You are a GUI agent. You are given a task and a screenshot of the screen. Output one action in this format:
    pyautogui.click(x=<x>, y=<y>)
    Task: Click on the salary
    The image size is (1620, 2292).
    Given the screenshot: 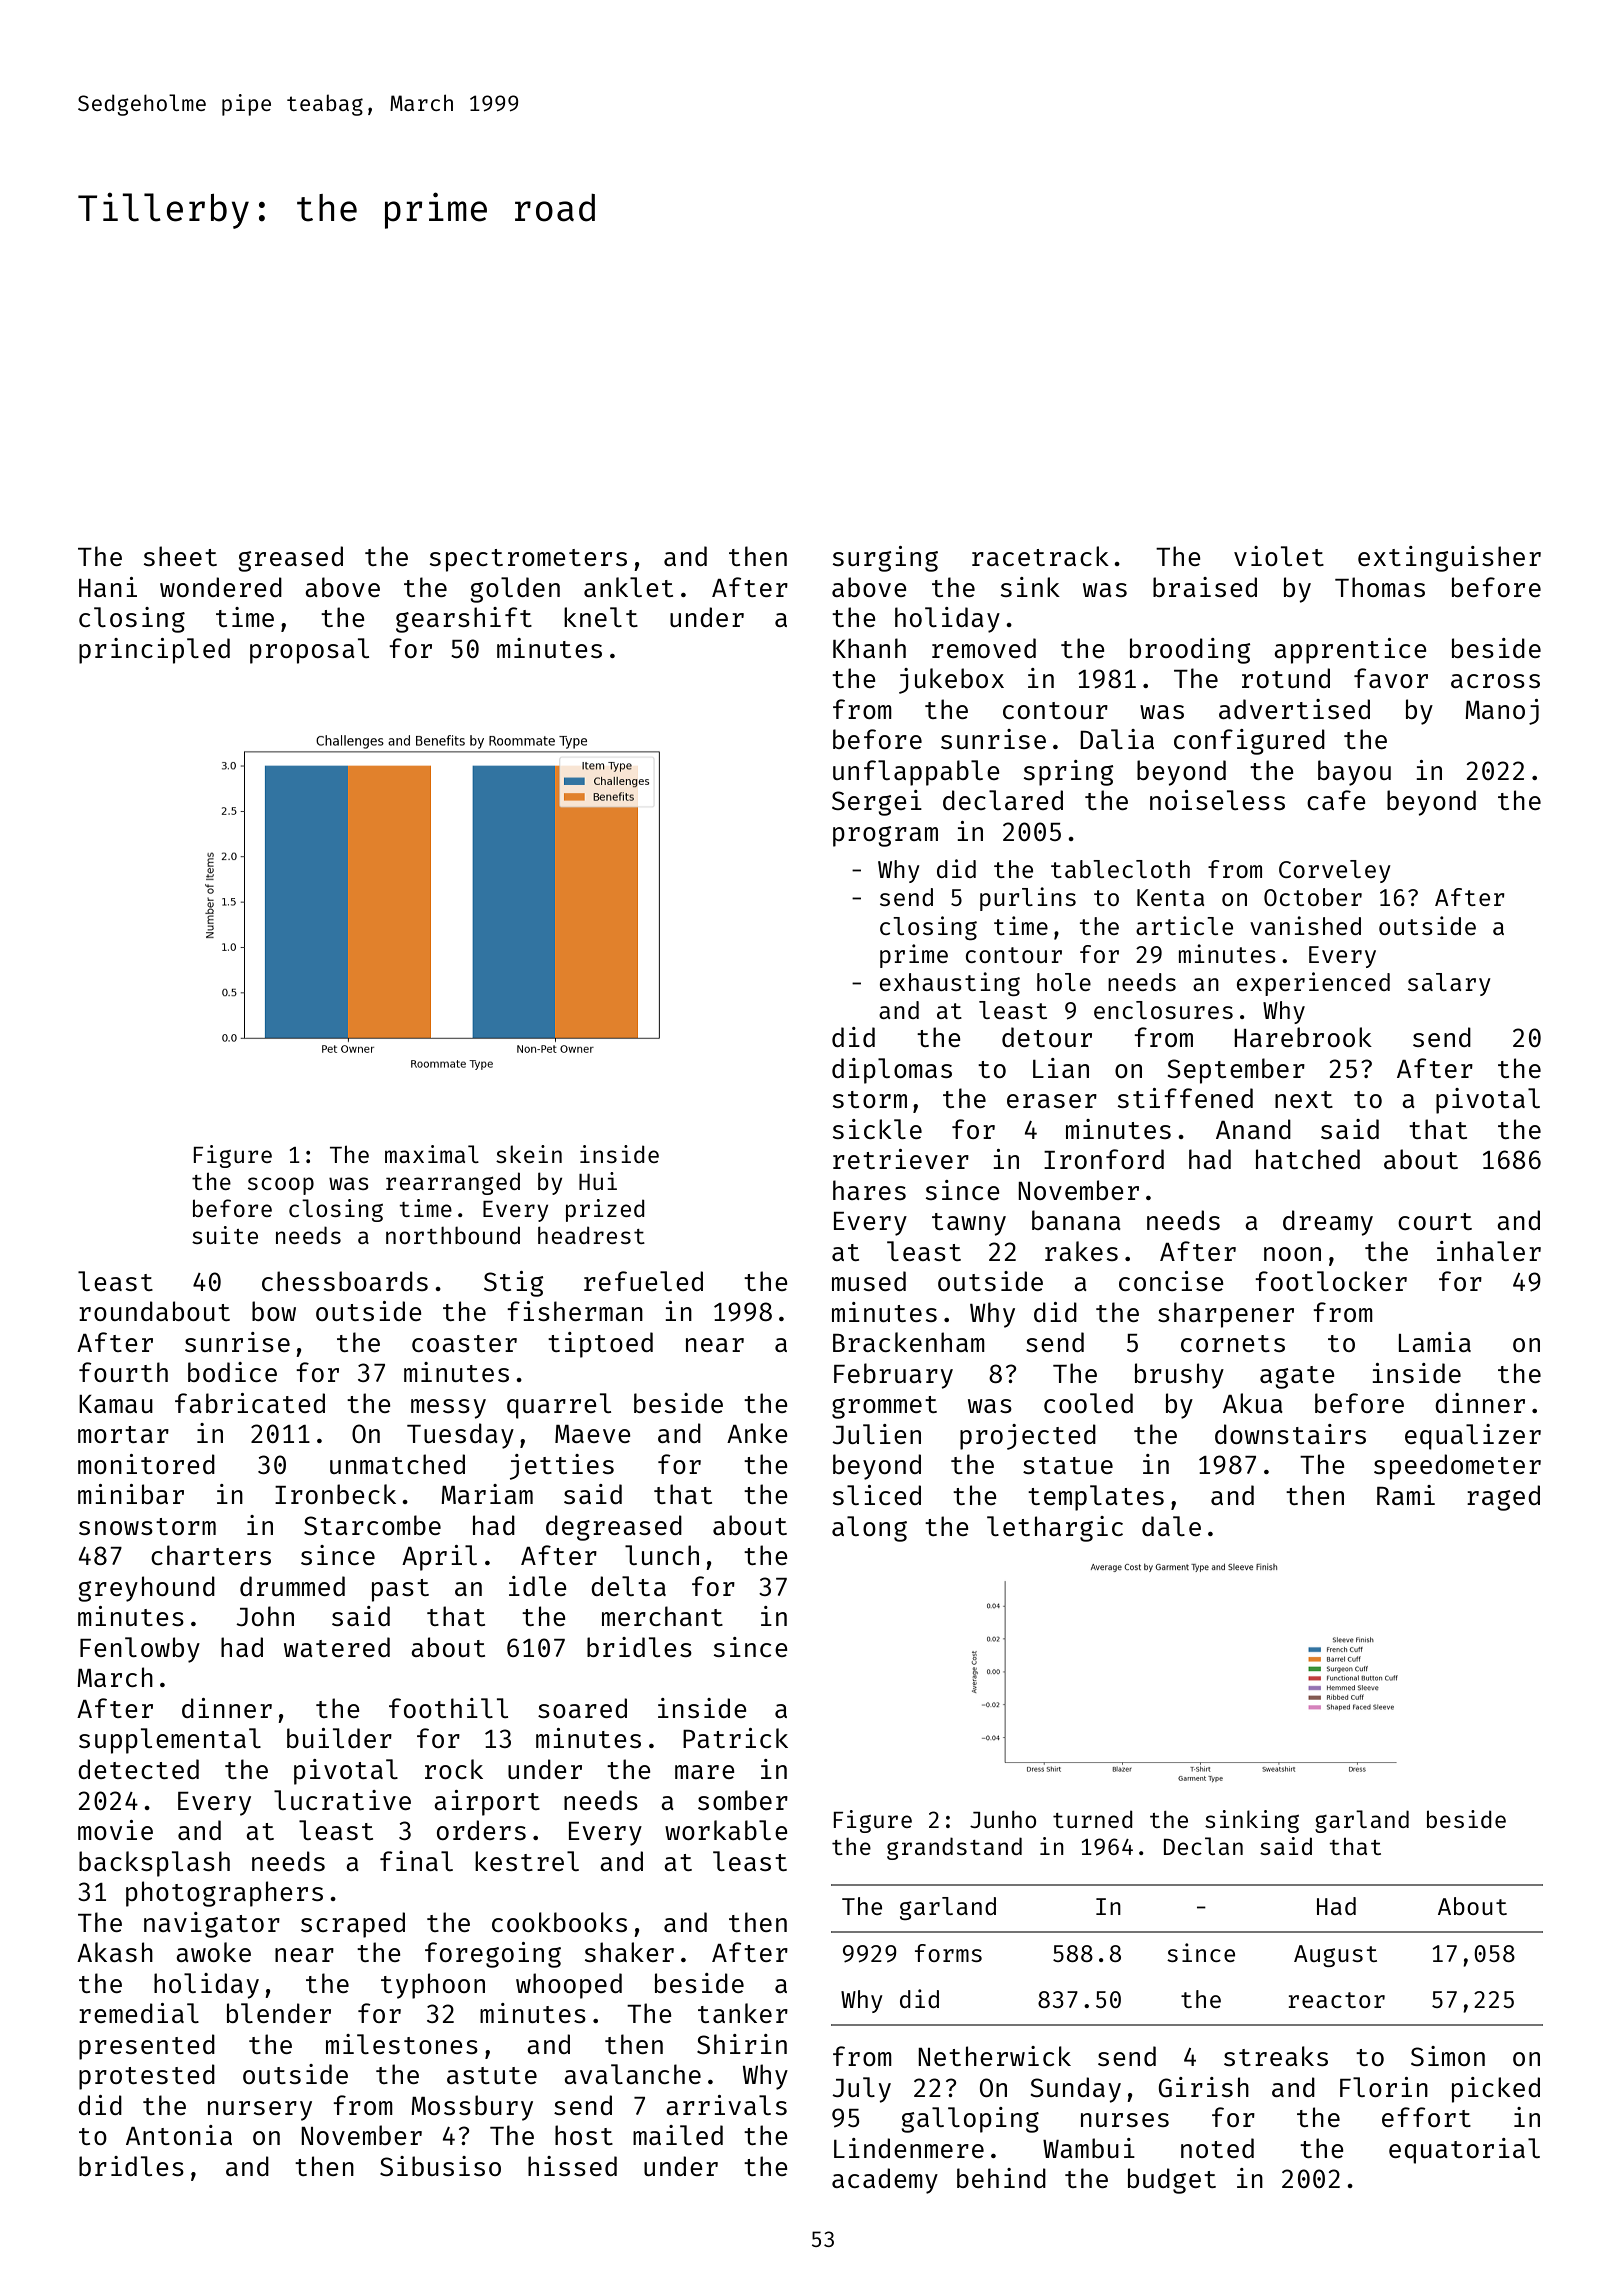 What is the action you would take?
    pyautogui.click(x=1449, y=984)
